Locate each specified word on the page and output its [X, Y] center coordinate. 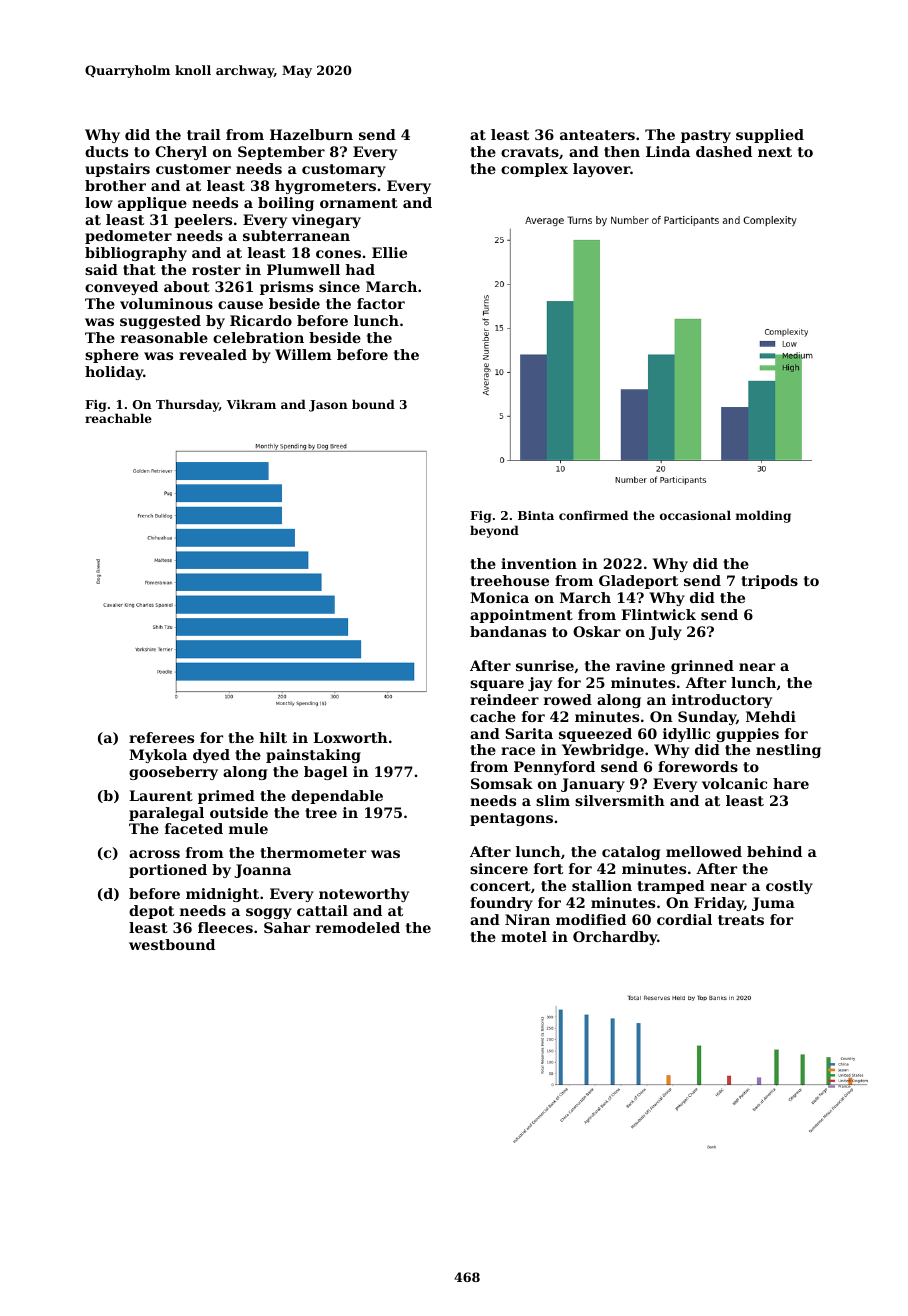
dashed [724, 151]
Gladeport [638, 582]
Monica [499, 597]
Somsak [502, 783]
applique [152, 204]
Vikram [251, 404]
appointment [521, 616]
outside [239, 812]
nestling [788, 751]
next [775, 152]
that [139, 269]
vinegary [326, 221]
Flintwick [658, 614]
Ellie [389, 252]
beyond [494, 531]
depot [151, 912]
